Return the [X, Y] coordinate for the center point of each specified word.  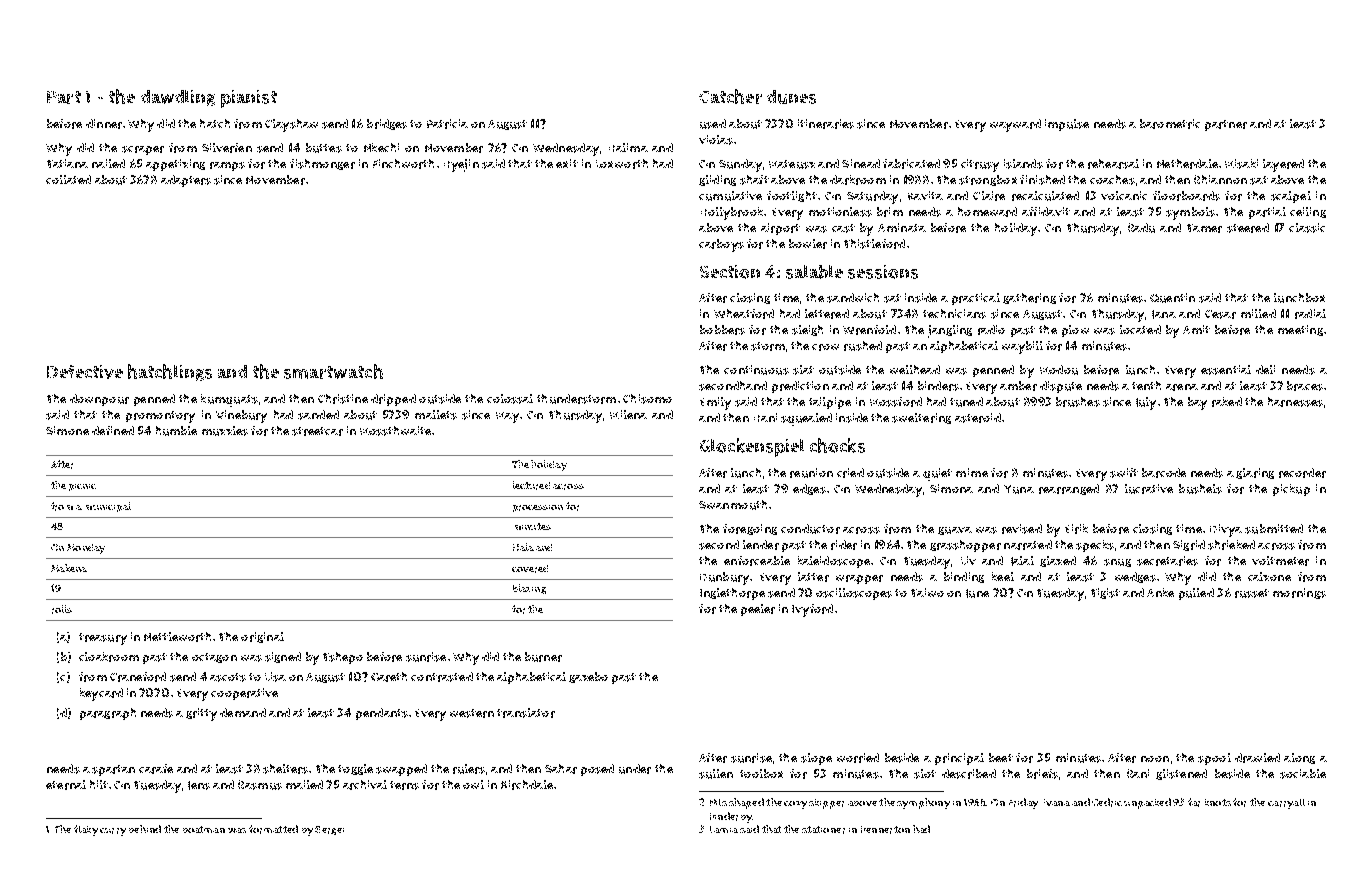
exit [567, 163]
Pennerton [885, 830]
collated [68, 179]
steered [1248, 228]
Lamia [724, 829]
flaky [86, 830]
